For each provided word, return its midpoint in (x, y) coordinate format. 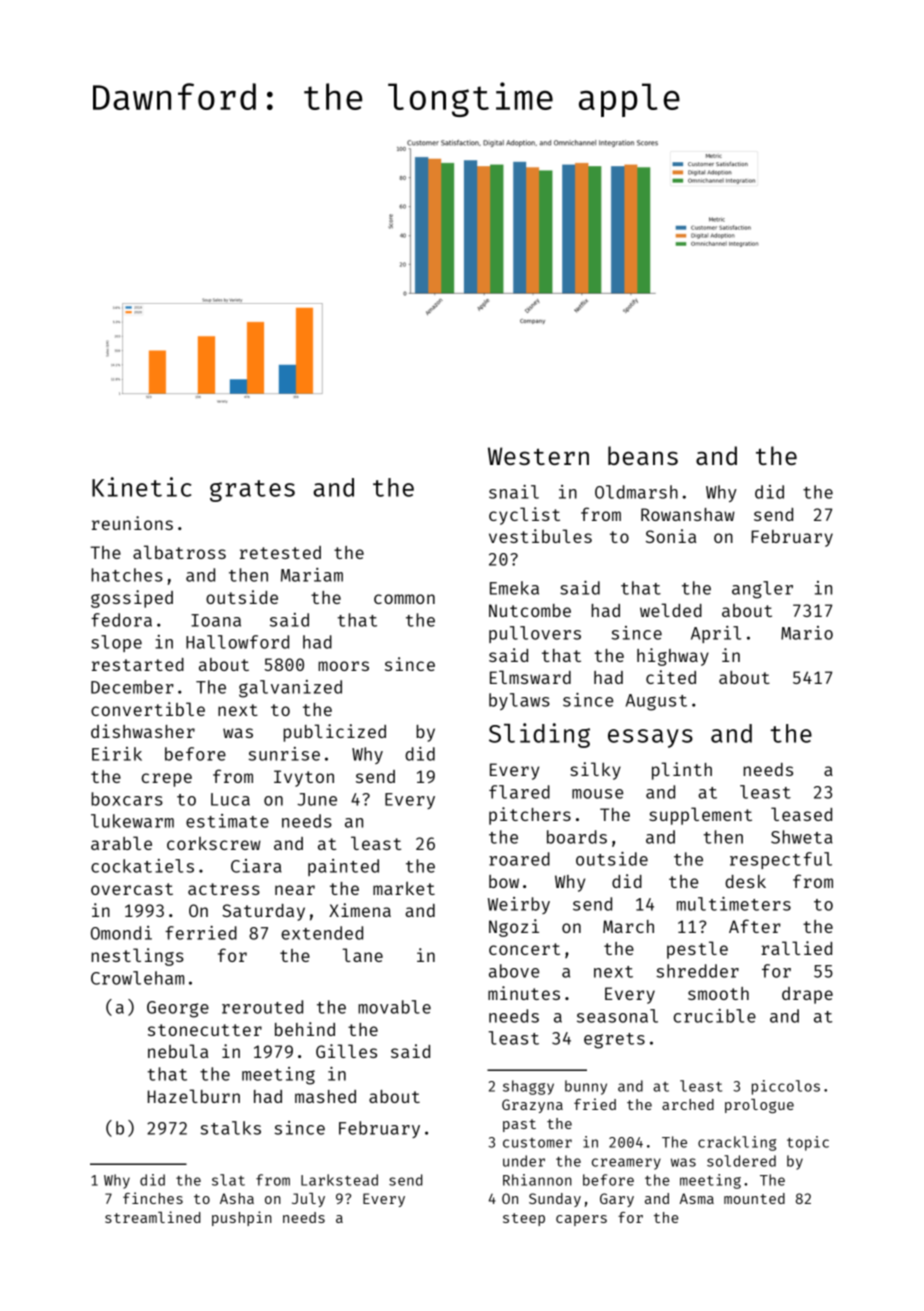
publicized (334, 733)
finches (153, 1198)
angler (762, 590)
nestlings (137, 957)
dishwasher (143, 731)
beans (643, 455)
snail (514, 492)
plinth (682, 771)
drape (807, 995)
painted (343, 867)
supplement (700, 816)
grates (252, 491)
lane (362, 955)
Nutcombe (530, 610)
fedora (121, 620)
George (178, 1009)
